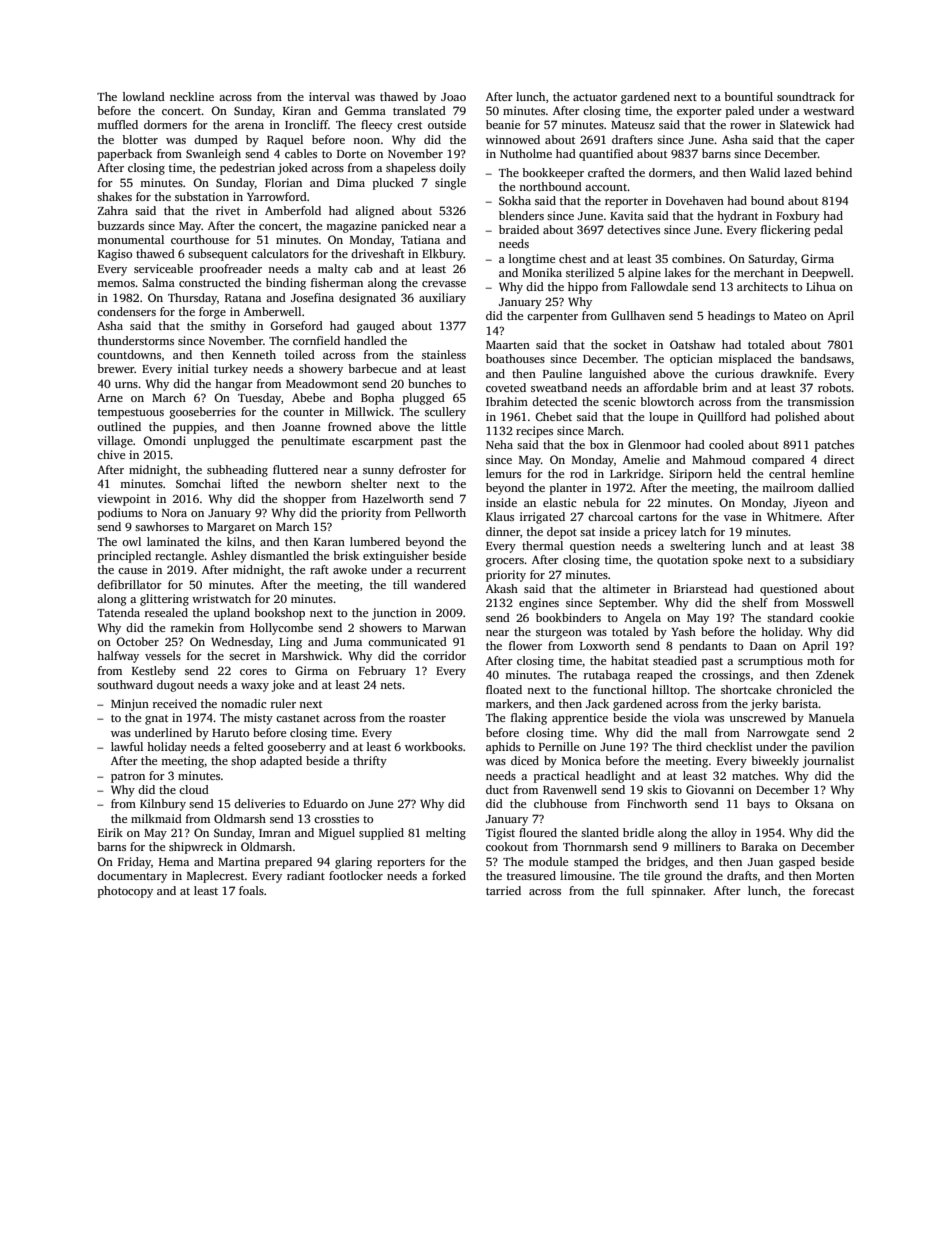 The image size is (952, 1233). What do you see at coordinates (667, 401) in the page?
I see `blowtorch` at bounding box center [667, 401].
